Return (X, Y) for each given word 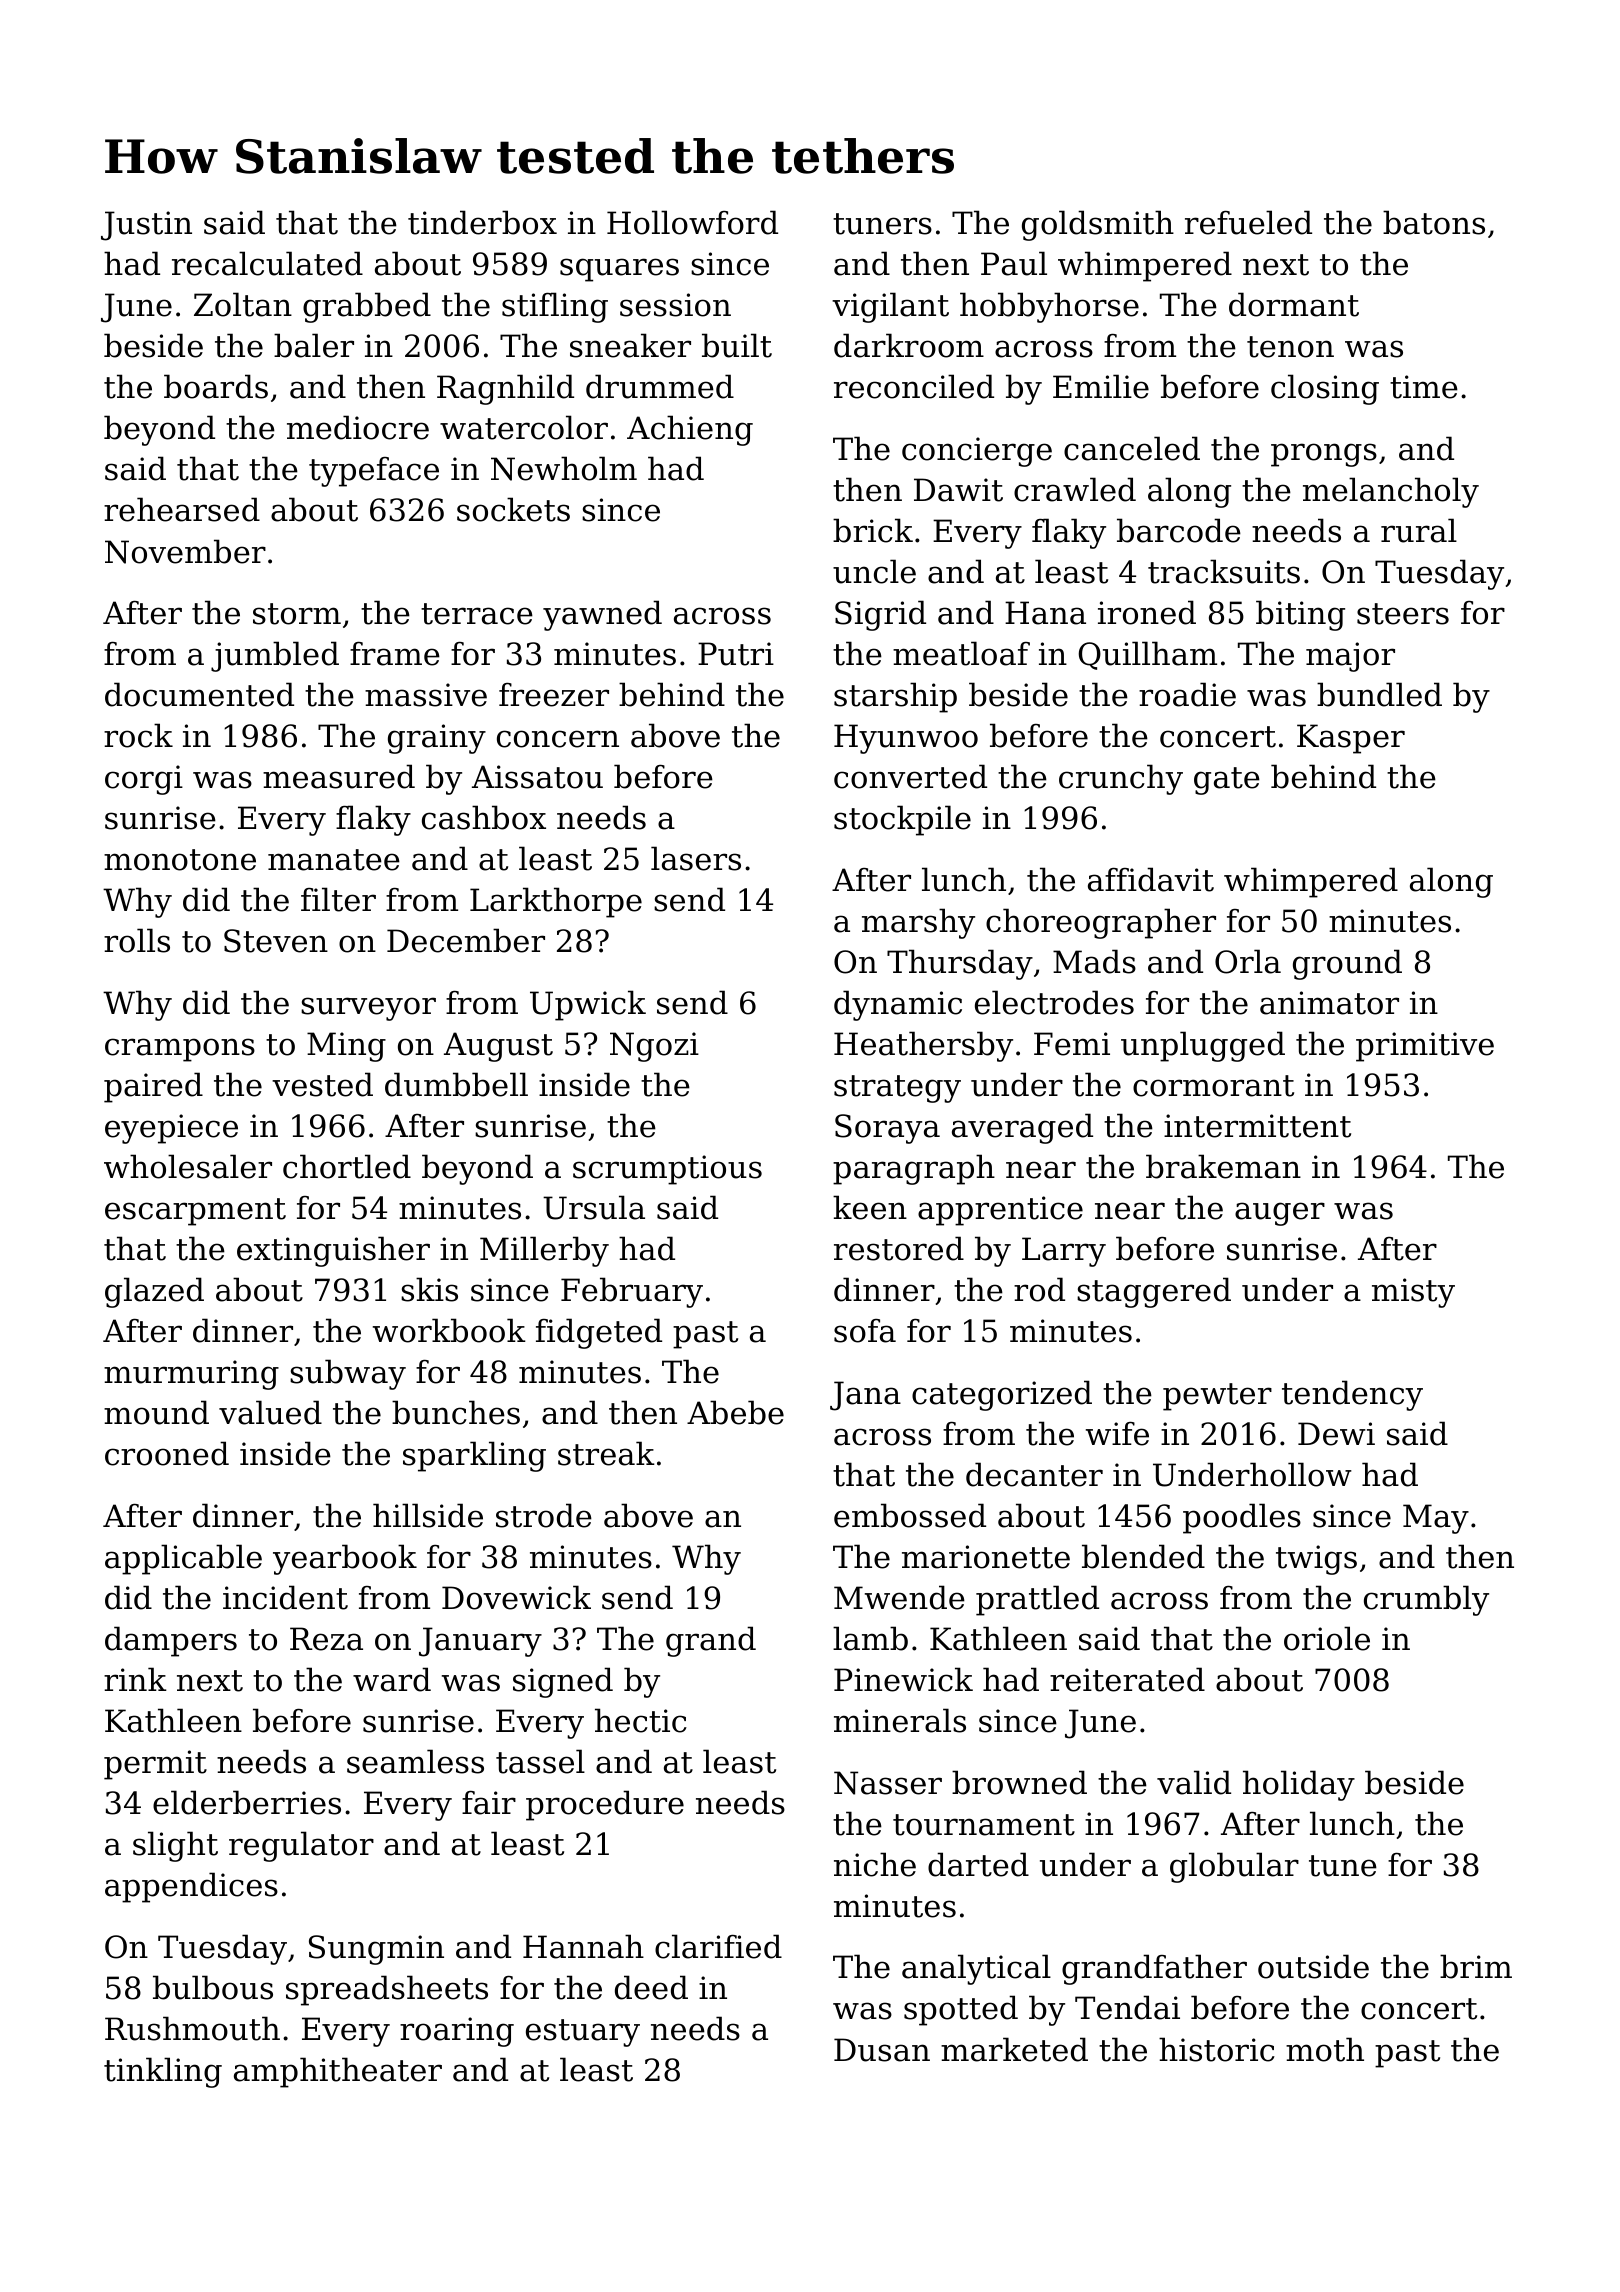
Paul (1014, 263)
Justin (146, 226)
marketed (1014, 2049)
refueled (1248, 222)
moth (1325, 2049)
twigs (1316, 1560)
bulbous (213, 1987)
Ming (346, 1047)
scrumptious (667, 1170)
